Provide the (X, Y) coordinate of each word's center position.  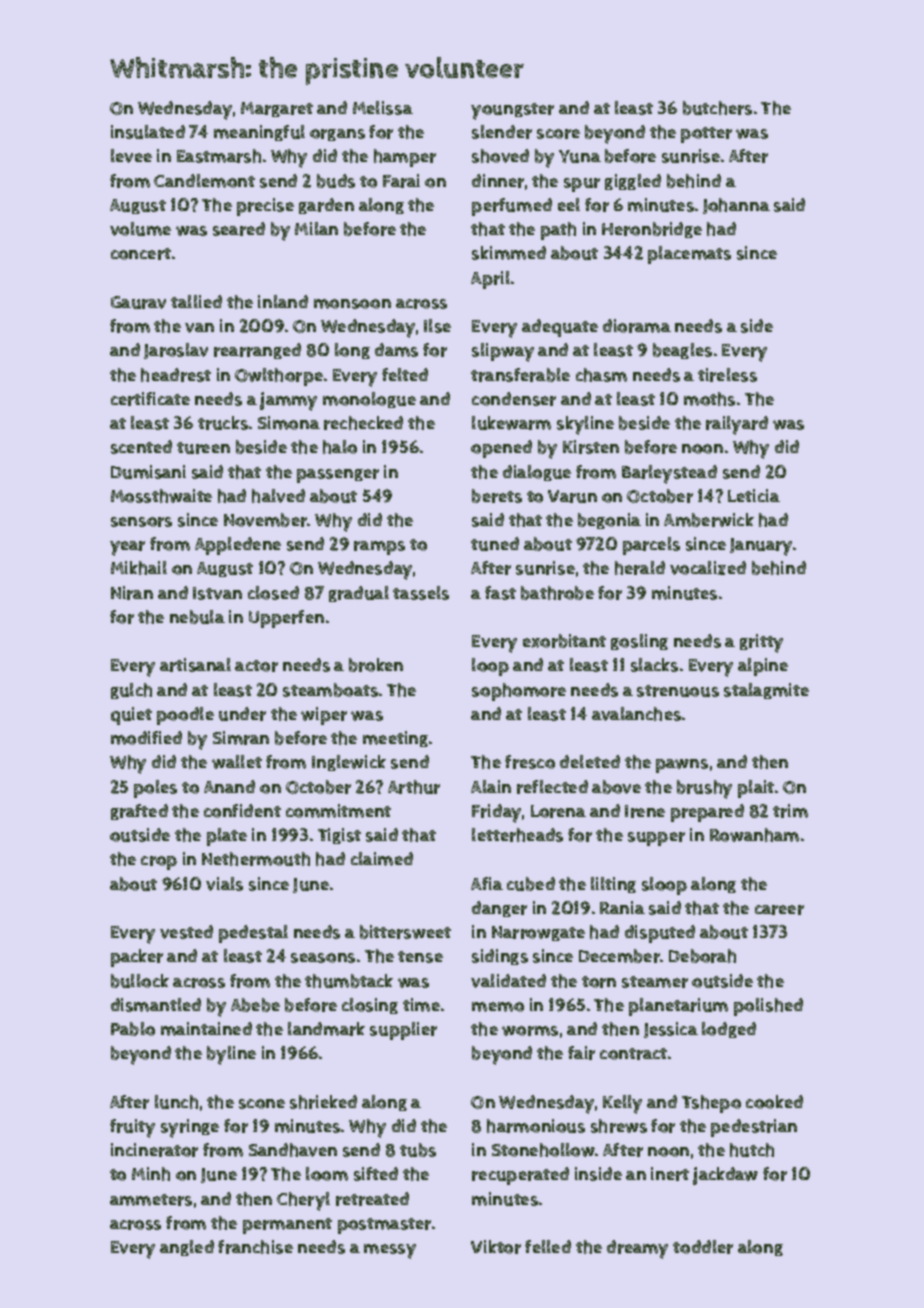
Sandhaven (293, 1150)
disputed (660, 934)
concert (141, 254)
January (762, 547)
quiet (131, 716)
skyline (585, 425)
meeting (395, 739)
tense (420, 957)
